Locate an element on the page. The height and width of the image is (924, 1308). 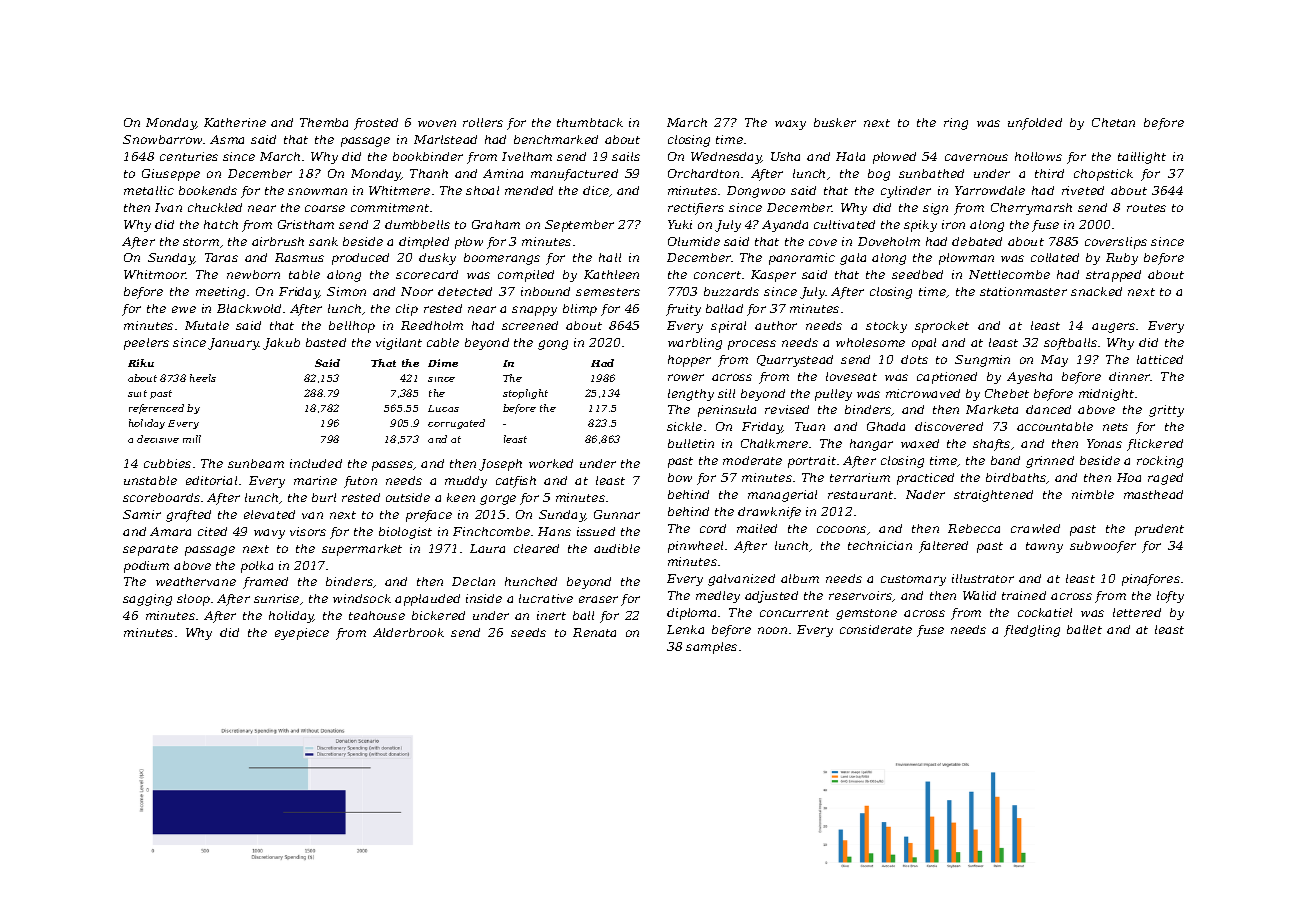
podium is located at coordinates (146, 567).
